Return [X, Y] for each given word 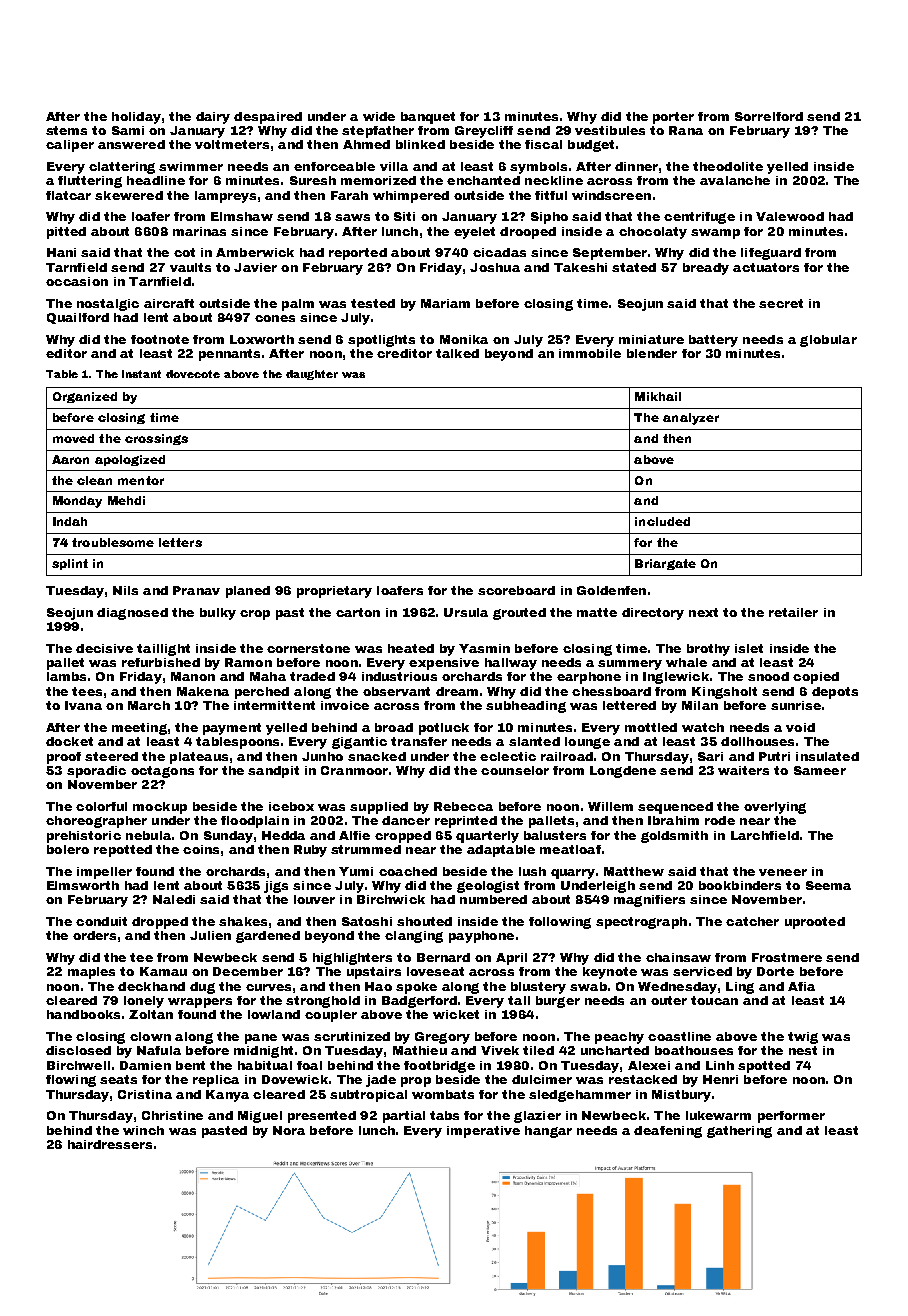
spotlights [381, 341]
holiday [136, 118]
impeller [104, 873]
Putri [774, 756]
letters [180, 542]
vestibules [610, 130]
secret [781, 303]
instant [141, 374]
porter [673, 118]
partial [404, 1117]
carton [358, 612]
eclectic [508, 756]
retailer [793, 612]
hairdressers [110, 1144]
